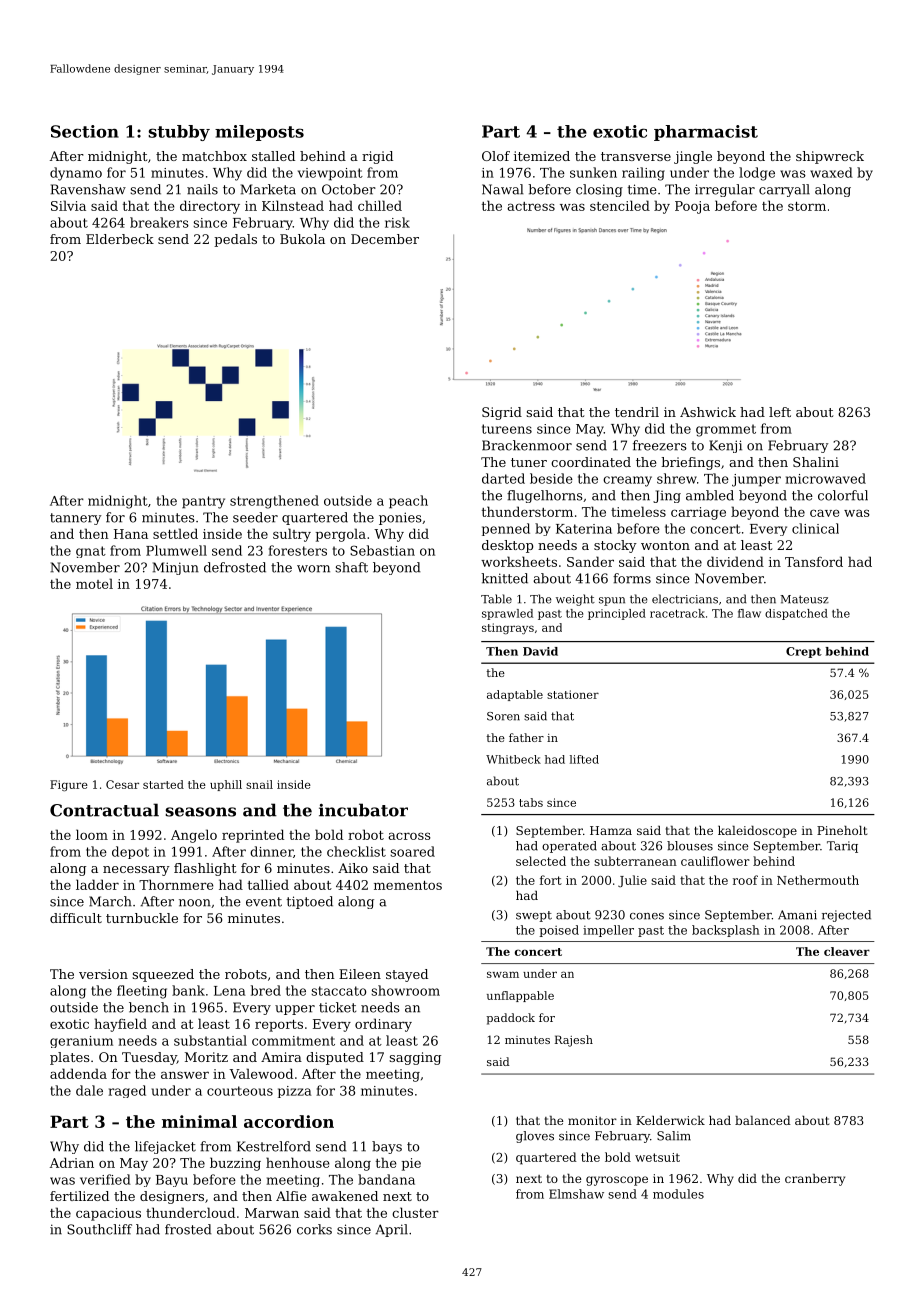 This document has height=1308, width=924. I want to click on corks, so click(314, 1229).
